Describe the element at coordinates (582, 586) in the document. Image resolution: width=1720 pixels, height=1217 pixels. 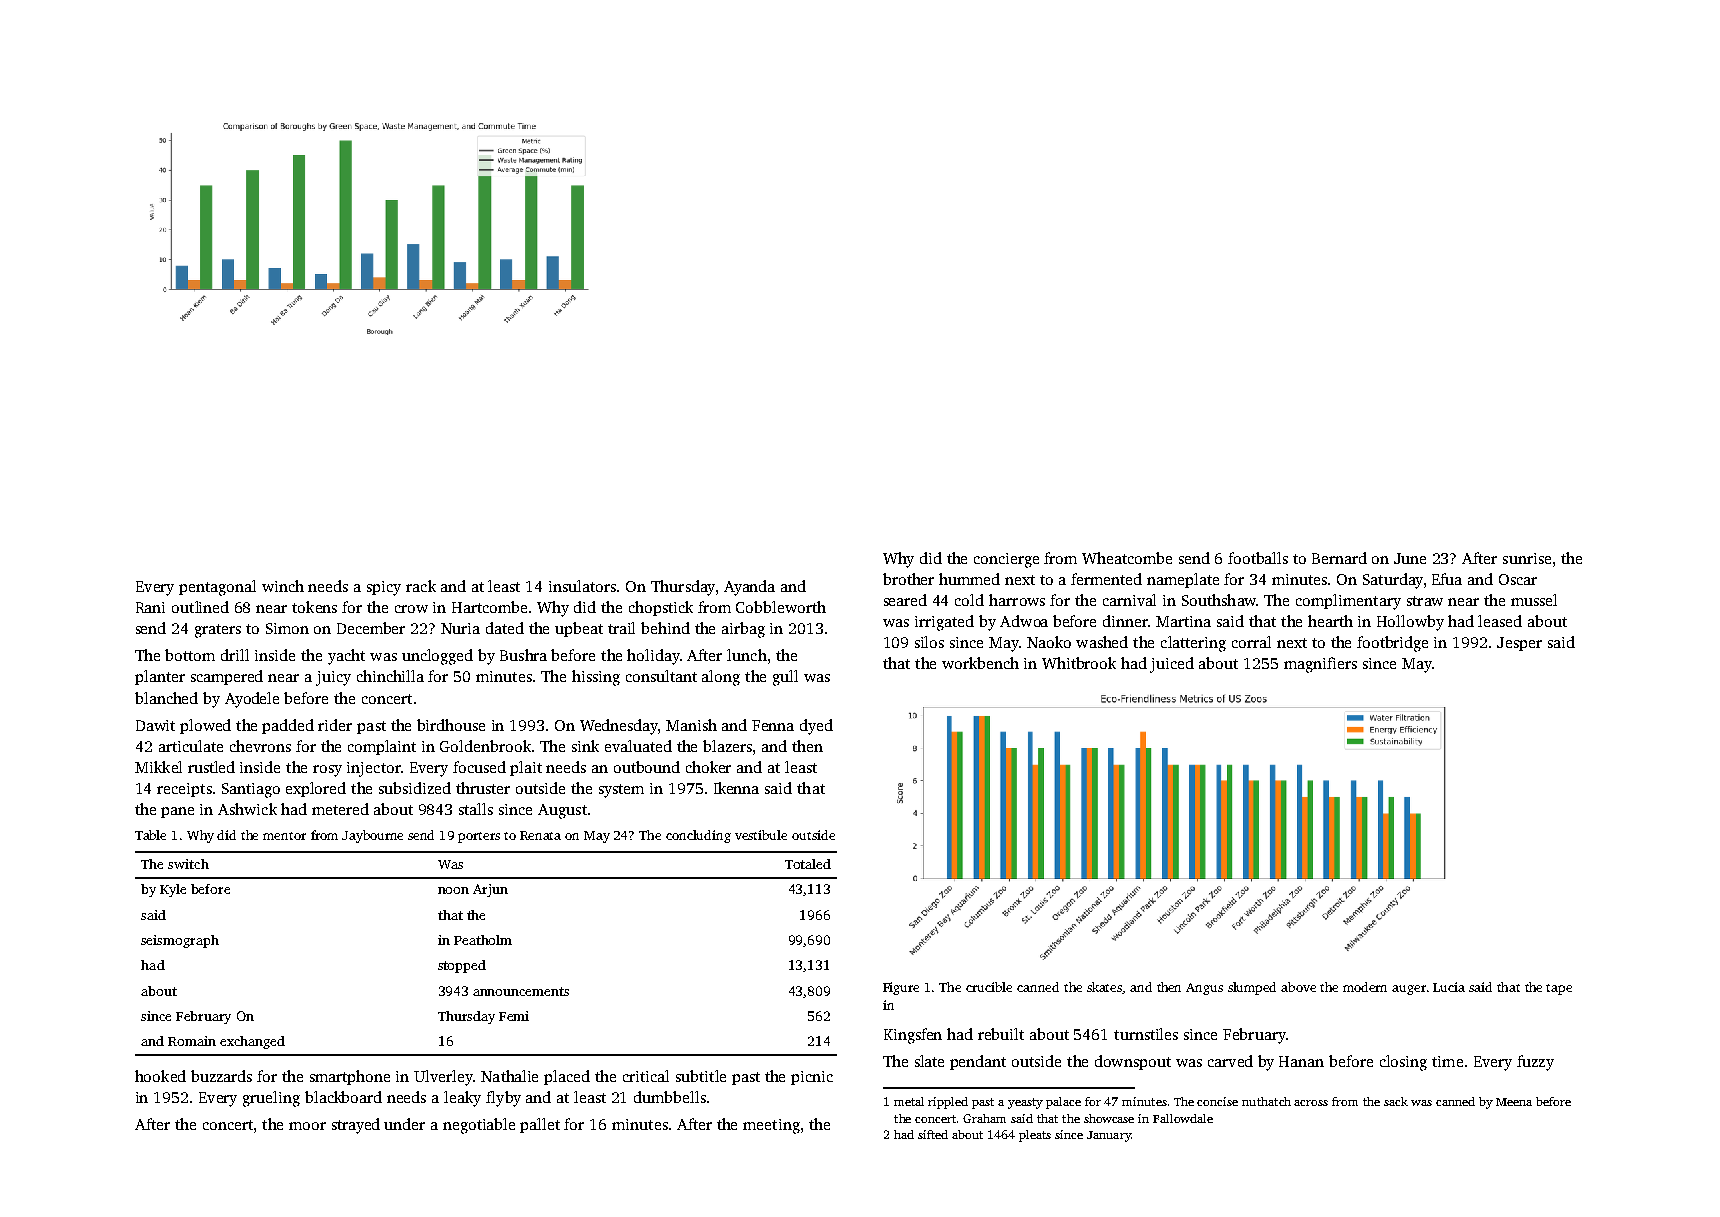
I see `insulators` at that location.
